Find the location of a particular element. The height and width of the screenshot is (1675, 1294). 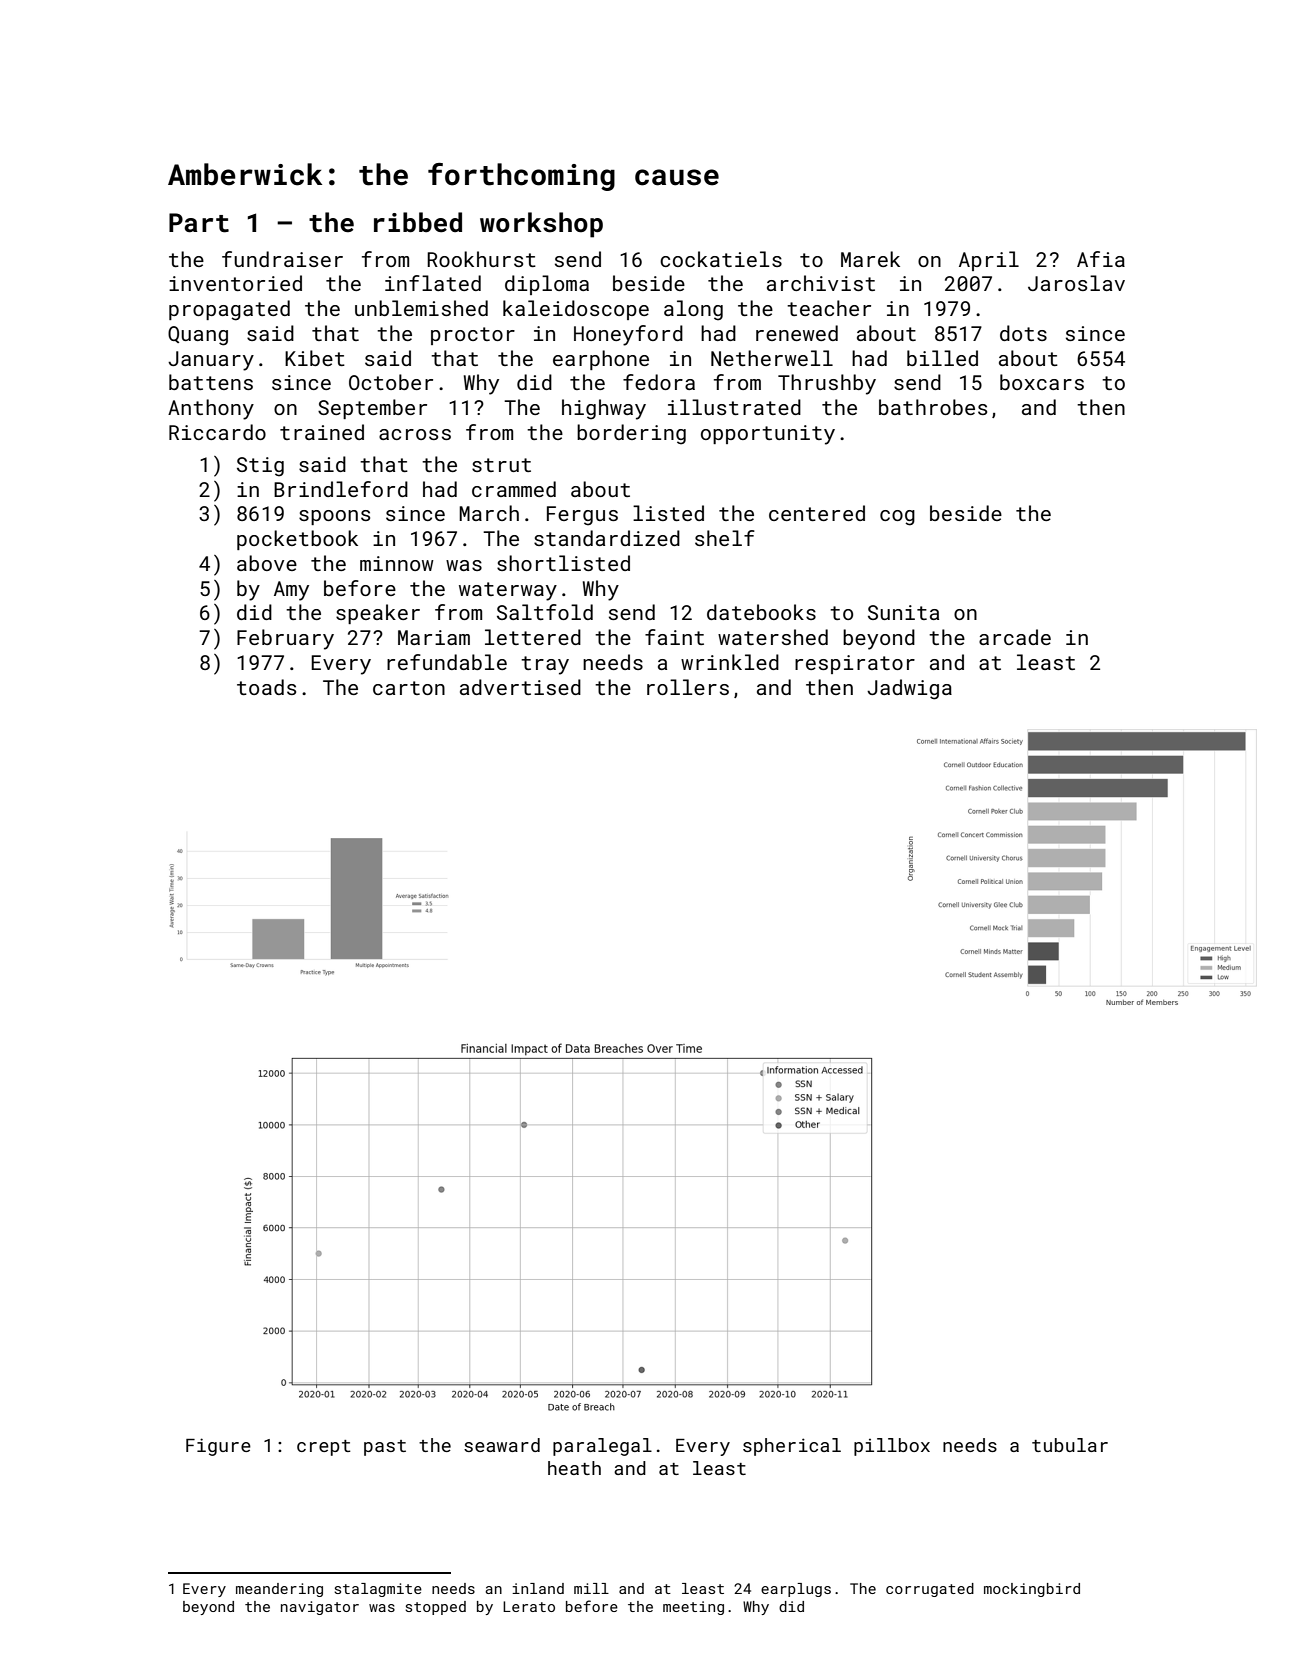

workshop is located at coordinates (541, 225).
